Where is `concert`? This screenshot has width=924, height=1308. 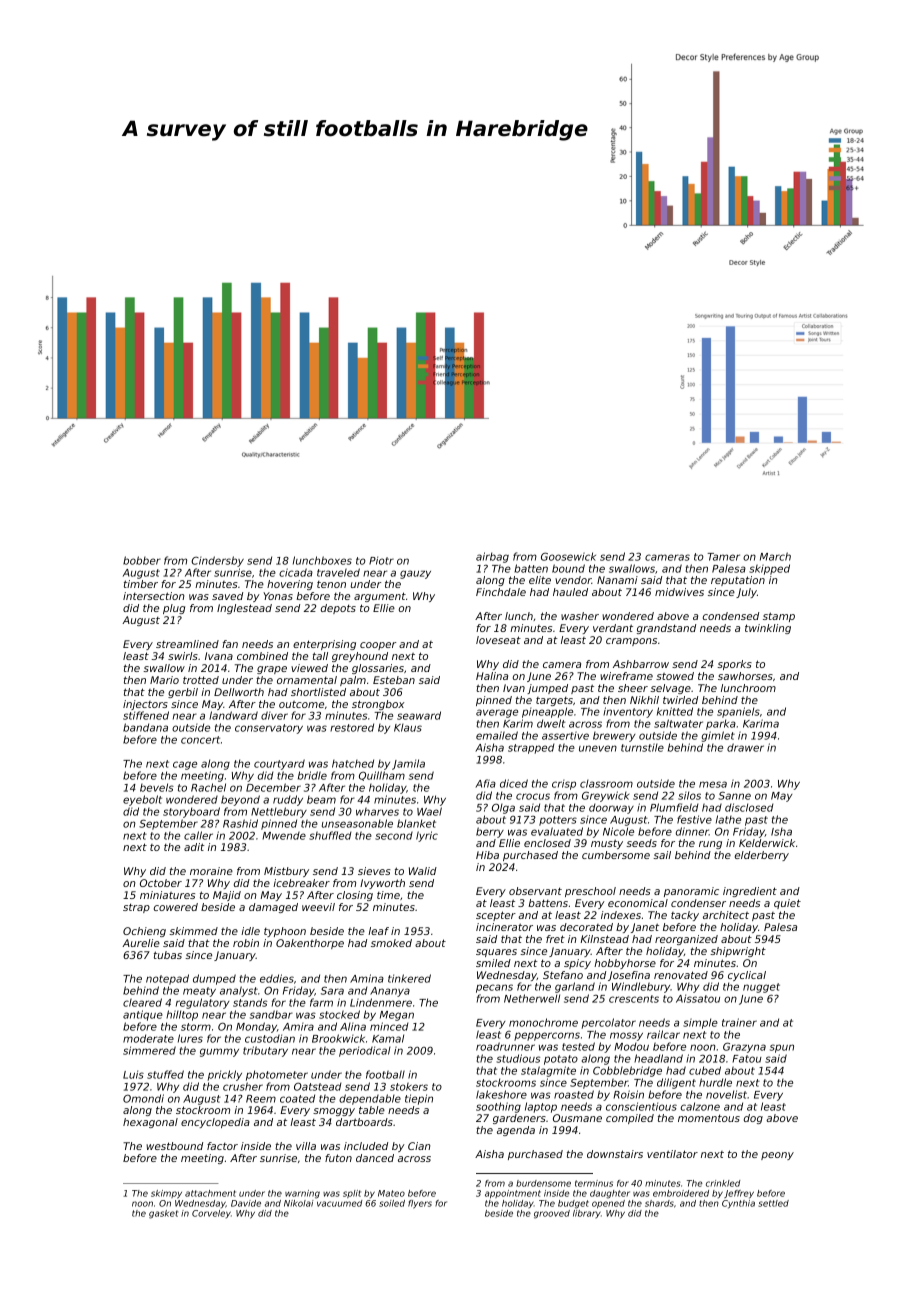 concert is located at coordinates (200, 740).
